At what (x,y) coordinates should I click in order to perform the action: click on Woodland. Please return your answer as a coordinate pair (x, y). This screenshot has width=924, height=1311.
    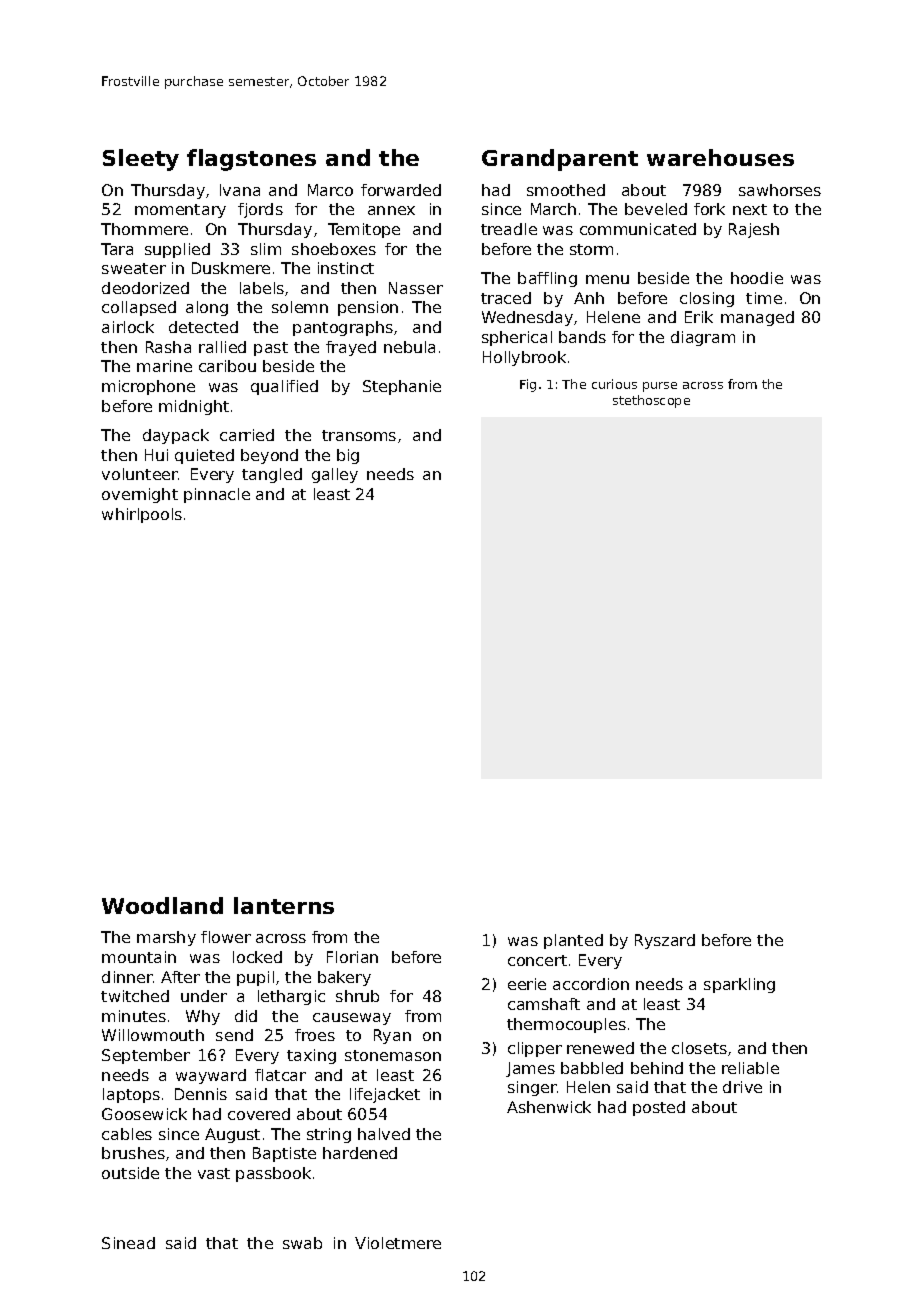
    Looking at the image, I should click on (162, 905).
